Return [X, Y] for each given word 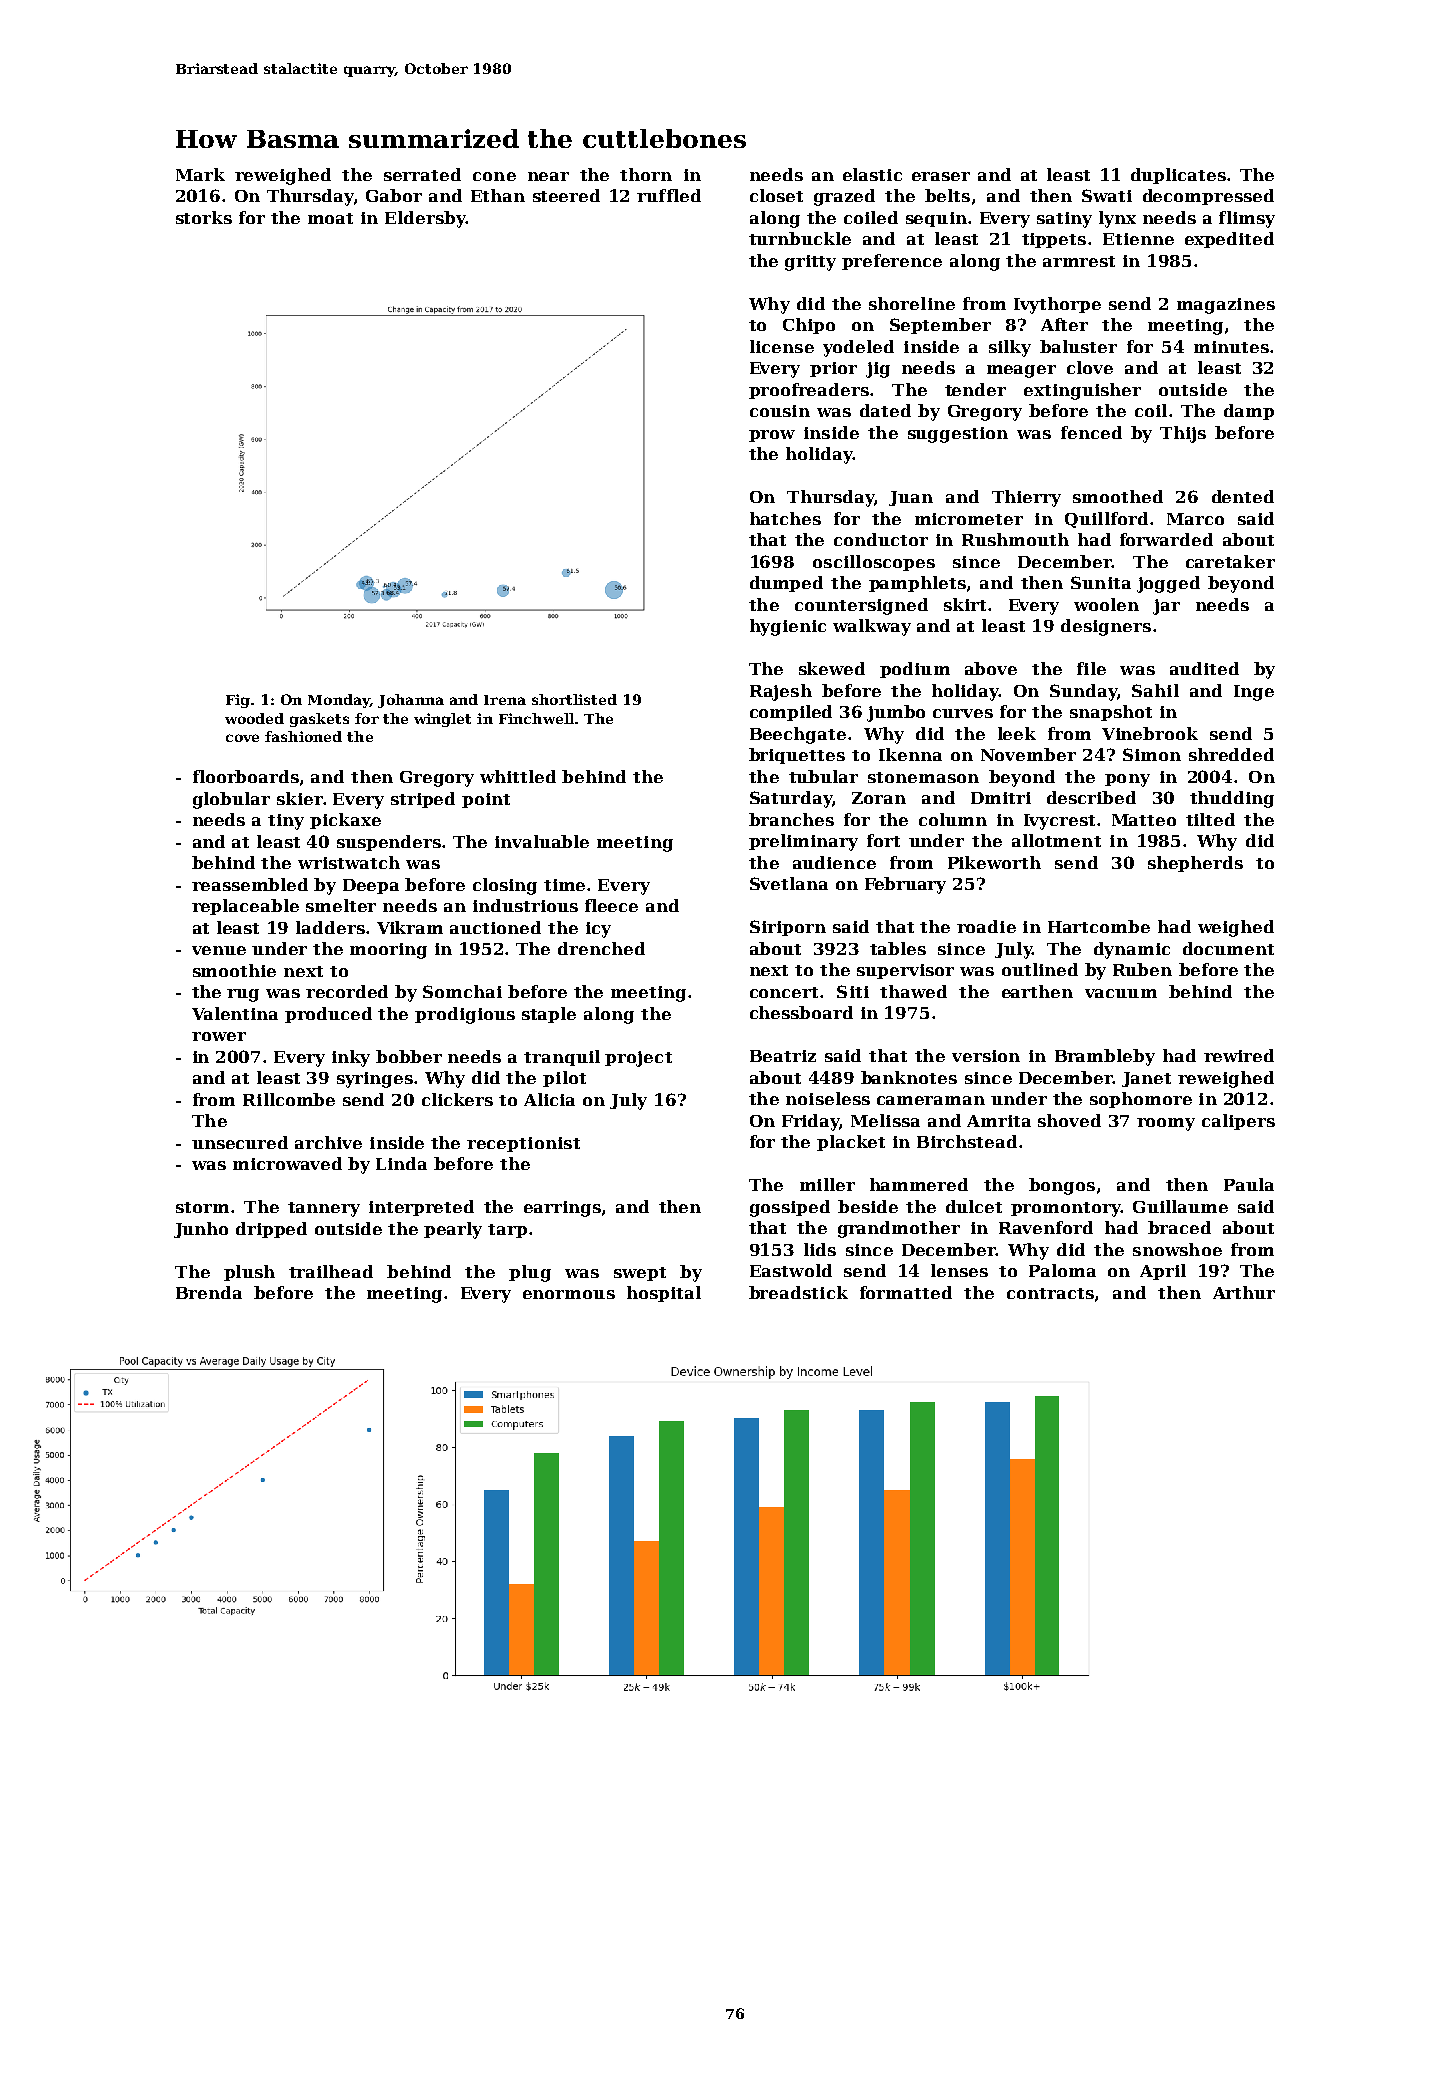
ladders [330, 927]
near [548, 176]
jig [878, 370]
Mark [200, 174]
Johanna [411, 701]
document [1228, 948]
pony [1127, 780]
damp [1249, 412]
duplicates [1178, 176]
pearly [453, 1230]
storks [204, 217]
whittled [518, 776]
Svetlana [789, 883]
